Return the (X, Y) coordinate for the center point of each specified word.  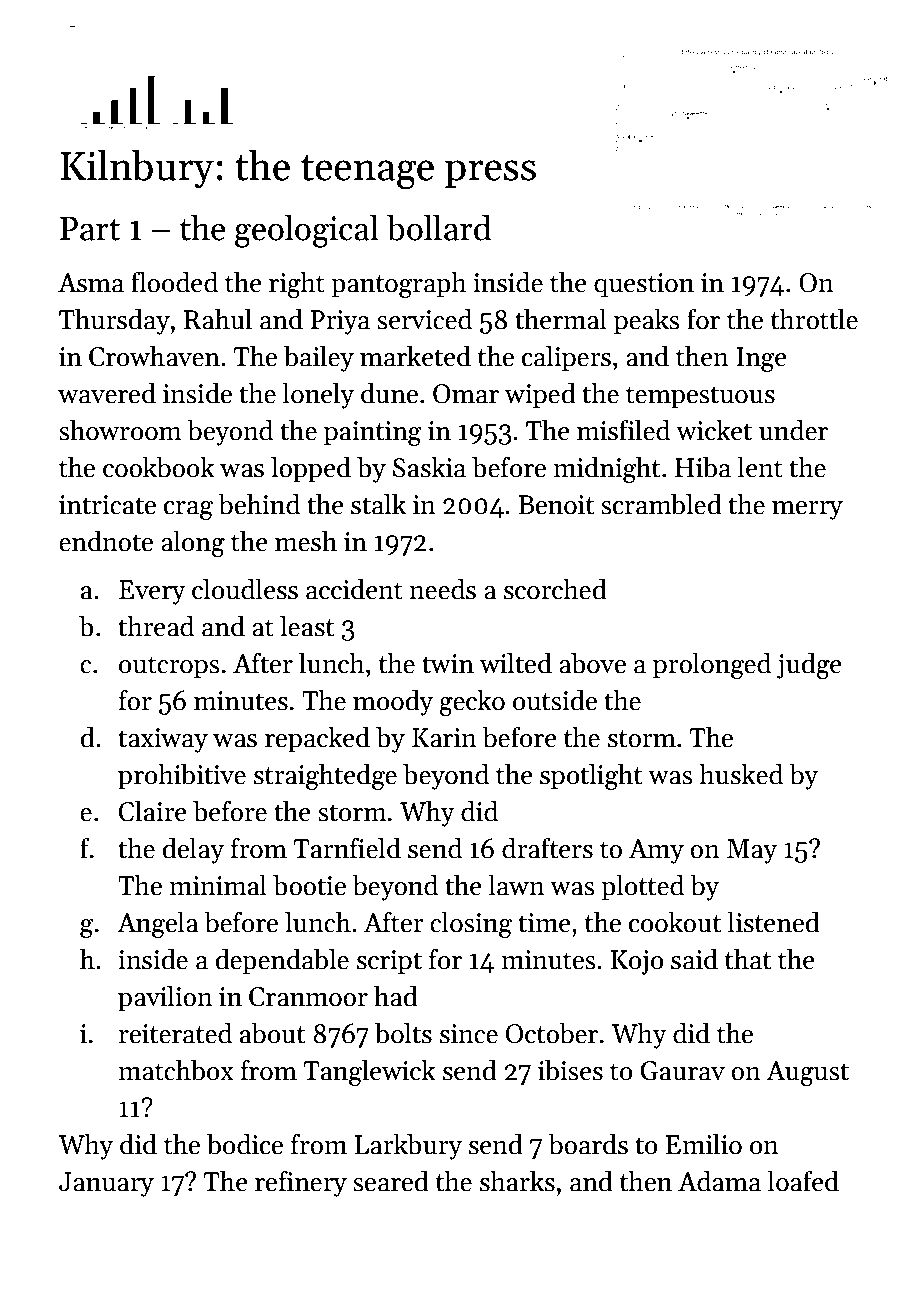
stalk (378, 504)
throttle (814, 319)
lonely (318, 395)
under (793, 430)
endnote (106, 541)
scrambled (661, 504)
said (694, 959)
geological (307, 231)
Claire (153, 811)
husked (741, 774)
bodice (245, 1144)
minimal (218, 885)
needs (442, 589)
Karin (444, 738)
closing (471, 924)
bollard (439, 227)
